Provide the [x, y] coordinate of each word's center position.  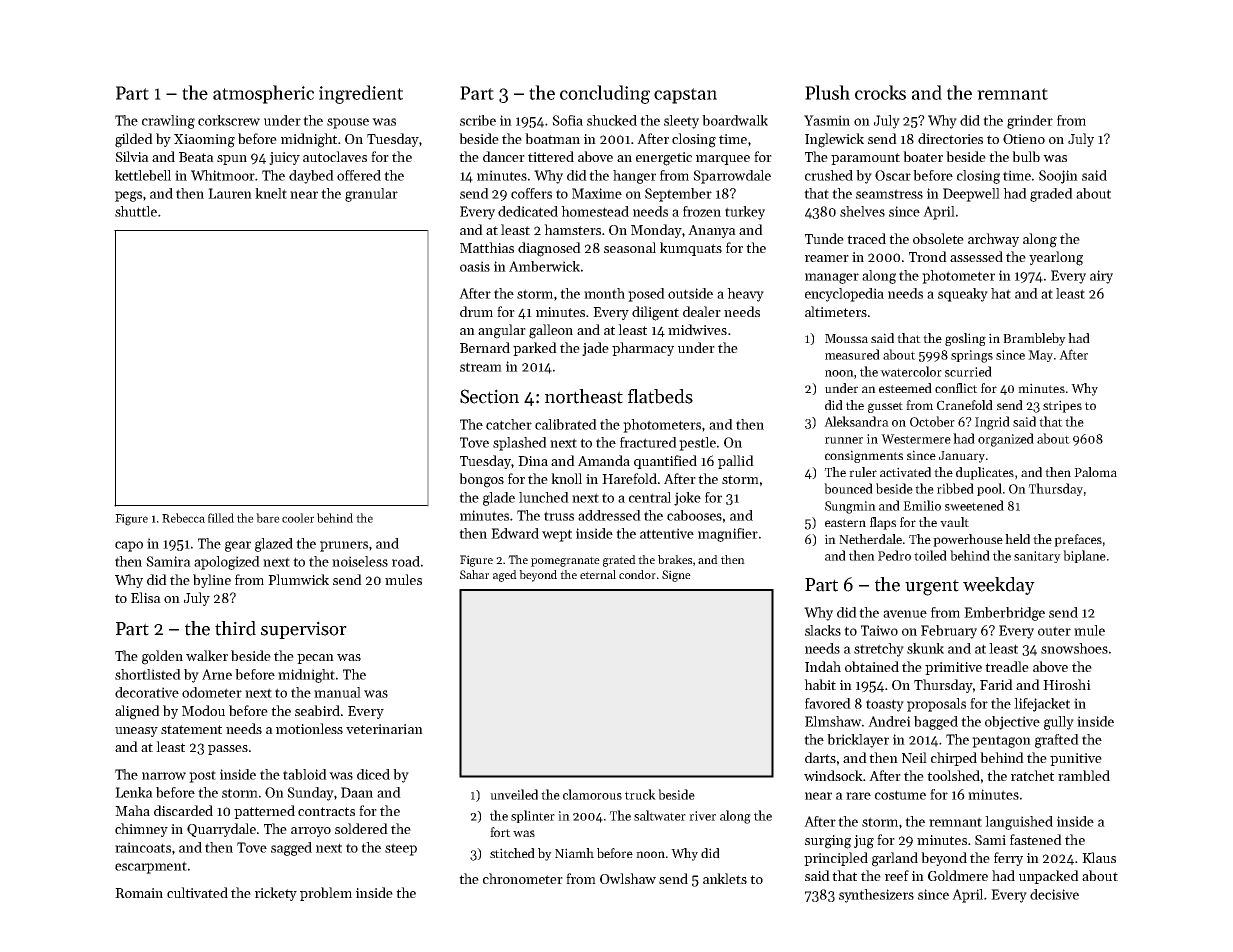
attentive [667, 533]
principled [836, 859]
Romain [139, 893]
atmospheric [263, 94]
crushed [829, 175]
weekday [999, 586]
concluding [605, 94]
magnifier [728, 535]
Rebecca [183, 518]
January [962, 457]
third [235, 628]
